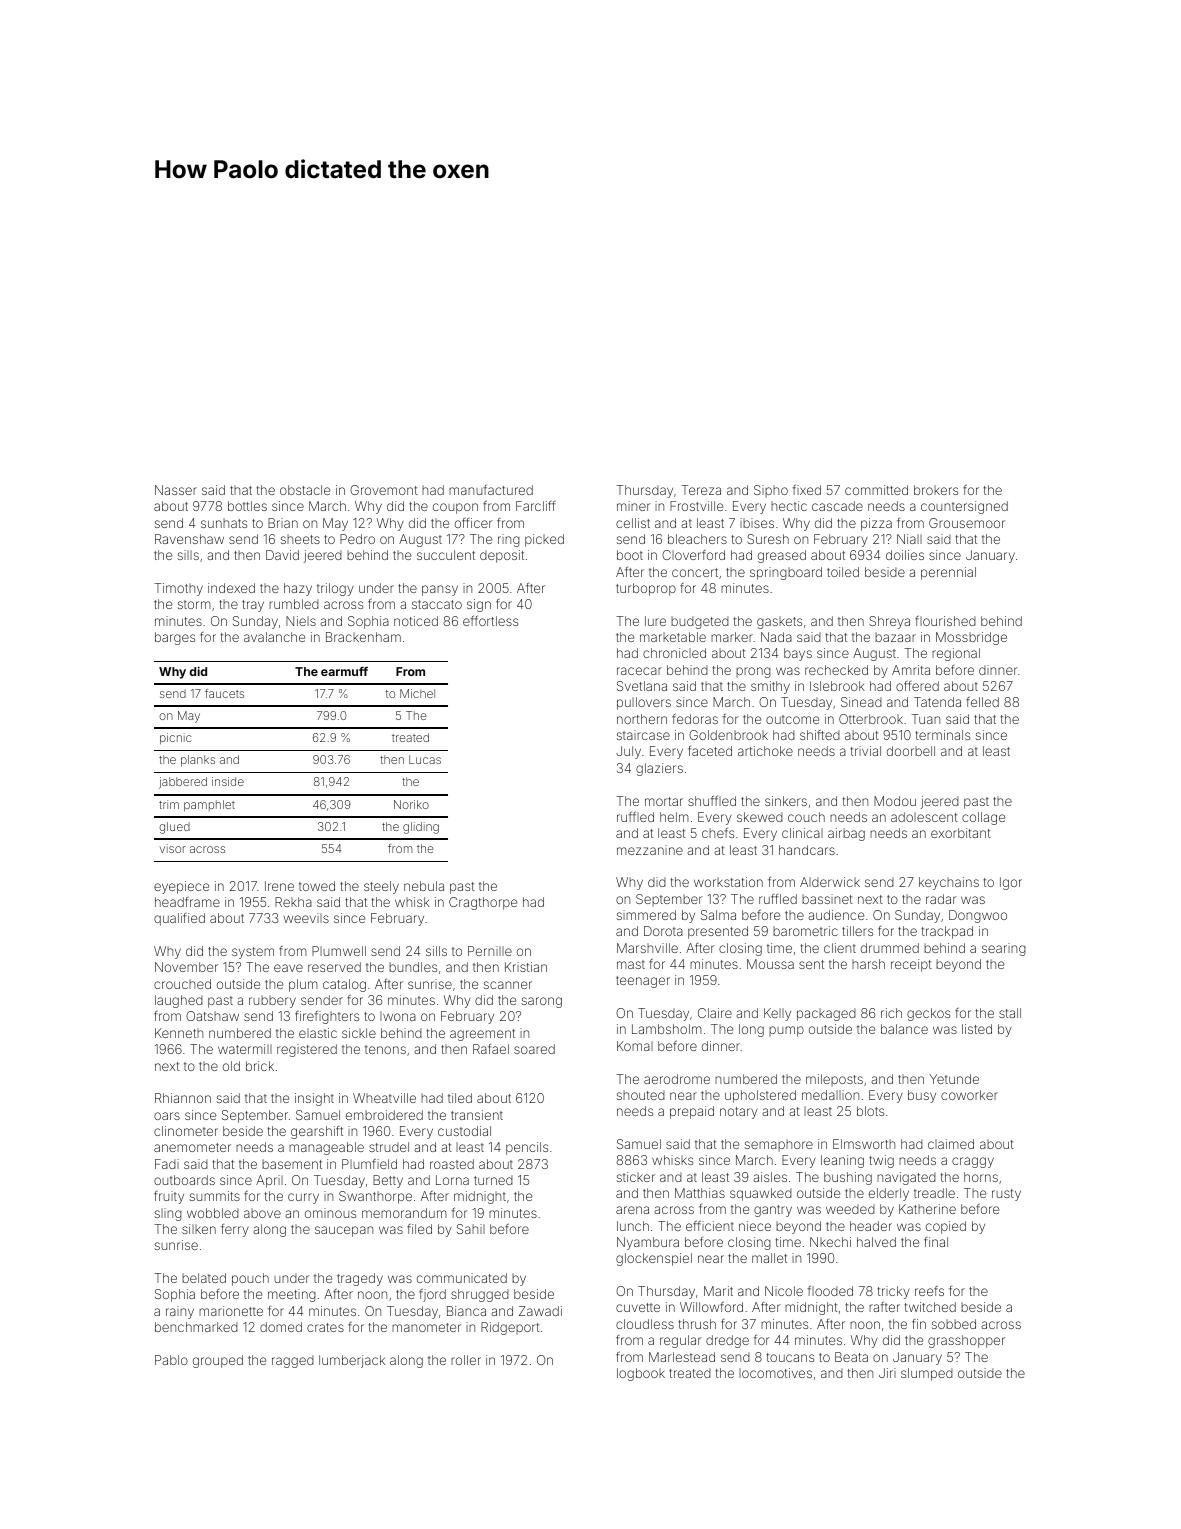 Image resolution: width=1181 pixels, height=1529 pixels. Describe the element at coordinates (231, 588) in the screenshot. I see `indexed` at that location.
